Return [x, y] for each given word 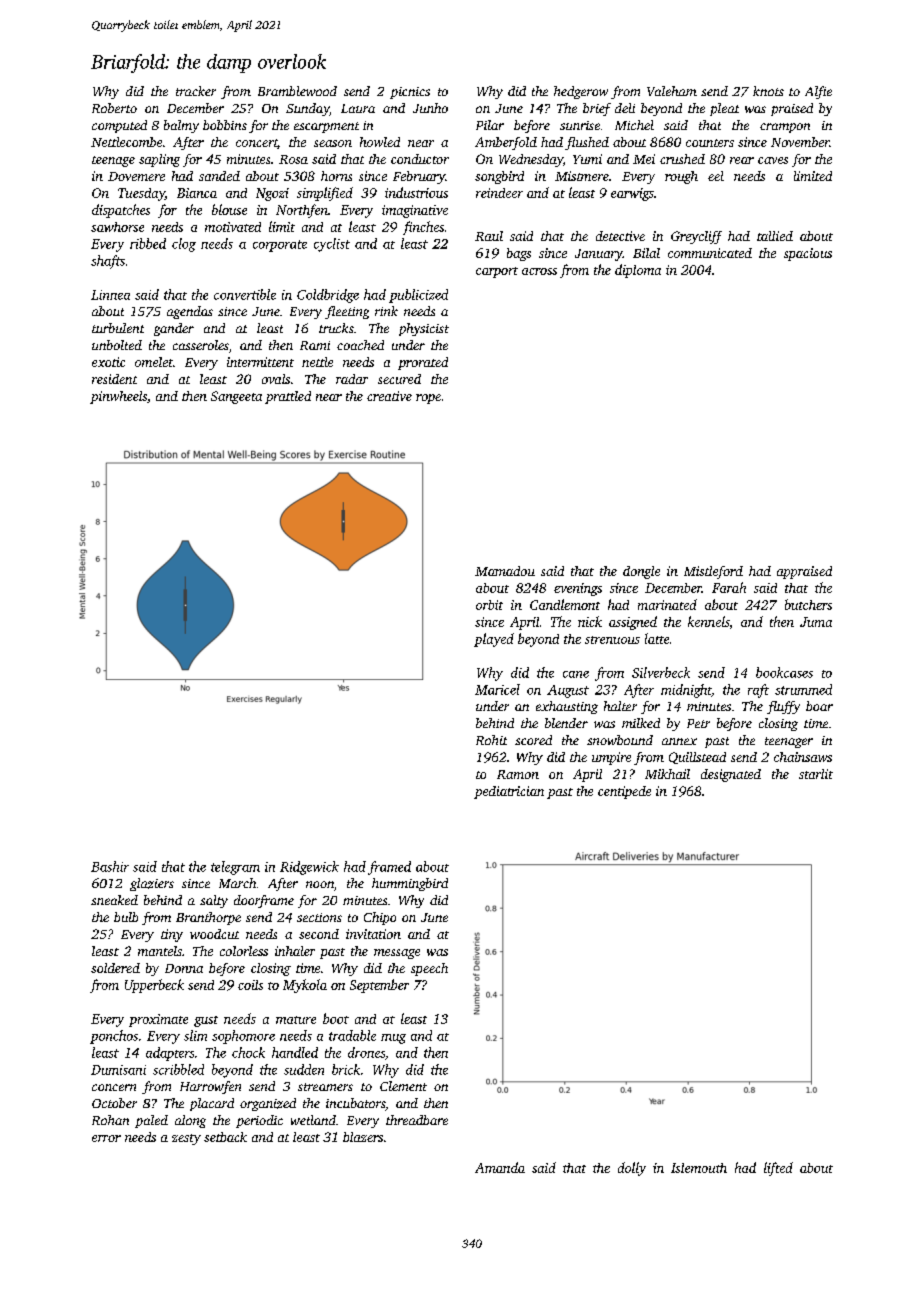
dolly [632, 1169]
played [494, 640]
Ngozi [272, 194]
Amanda [500, 1167]
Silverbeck [661, 672]
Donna [184, 968]
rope [428, 399]
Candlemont [565, 604]
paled [151, 1121]
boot [336, 1018]
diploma [638, 271]
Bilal [646, 253]
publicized [418, 296]
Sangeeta [236, 397]
